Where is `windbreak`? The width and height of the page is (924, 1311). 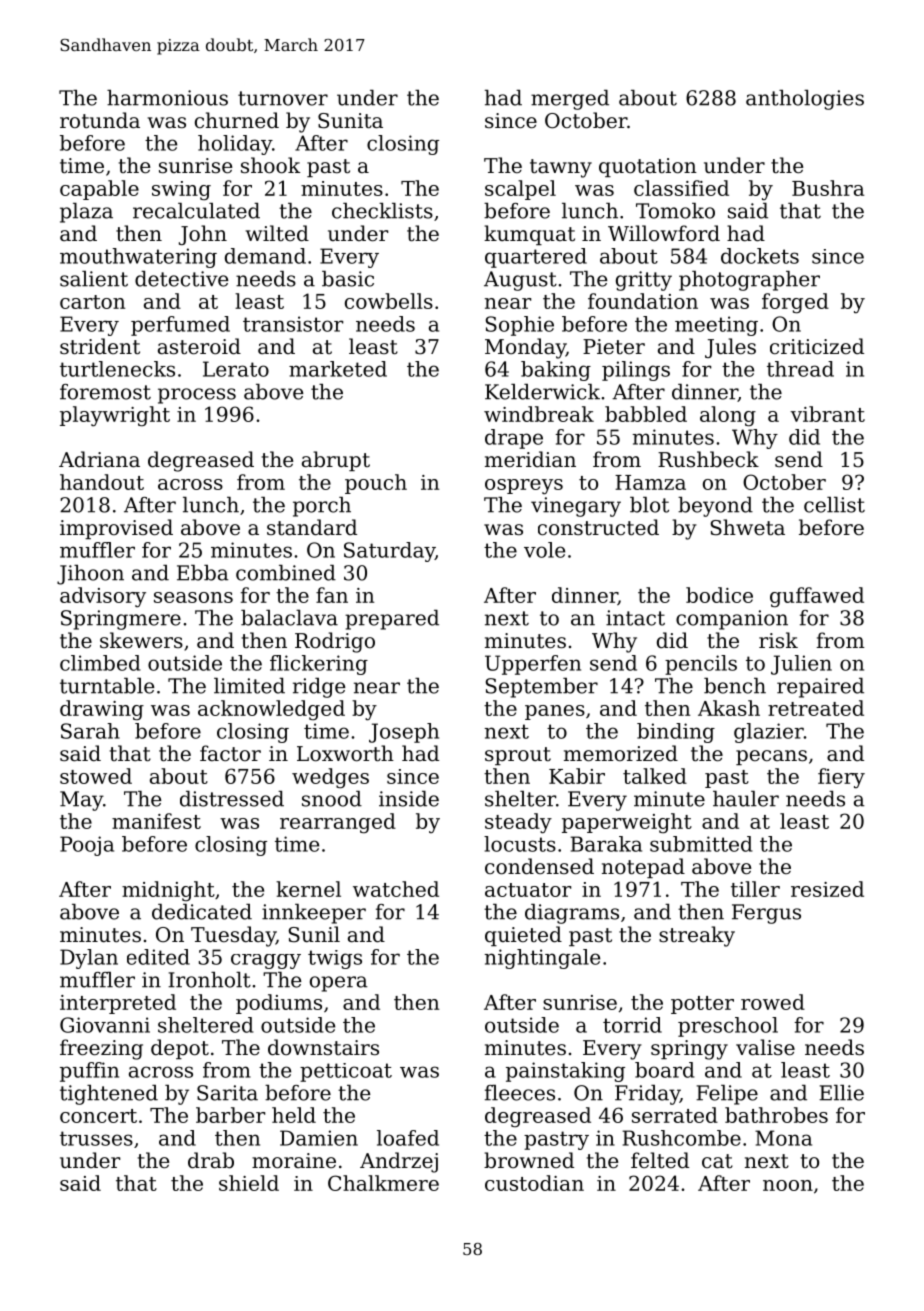 windbreak is located at coordinates (539, 414).
